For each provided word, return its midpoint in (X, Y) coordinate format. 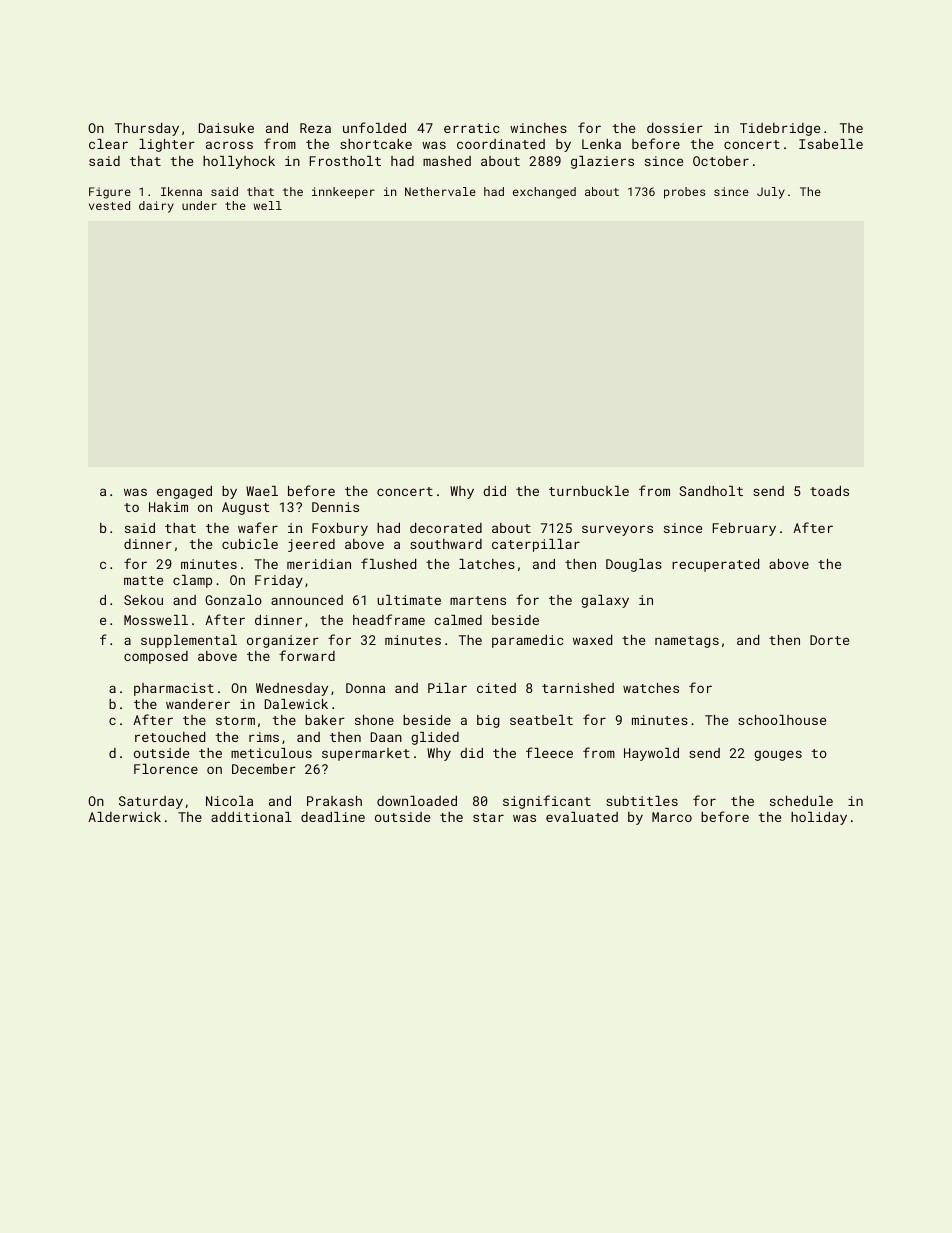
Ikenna (181, 191)
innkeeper (343, 193)
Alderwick (124, 817)
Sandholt (711, 491)
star (488, 817)
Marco (672, 817)
